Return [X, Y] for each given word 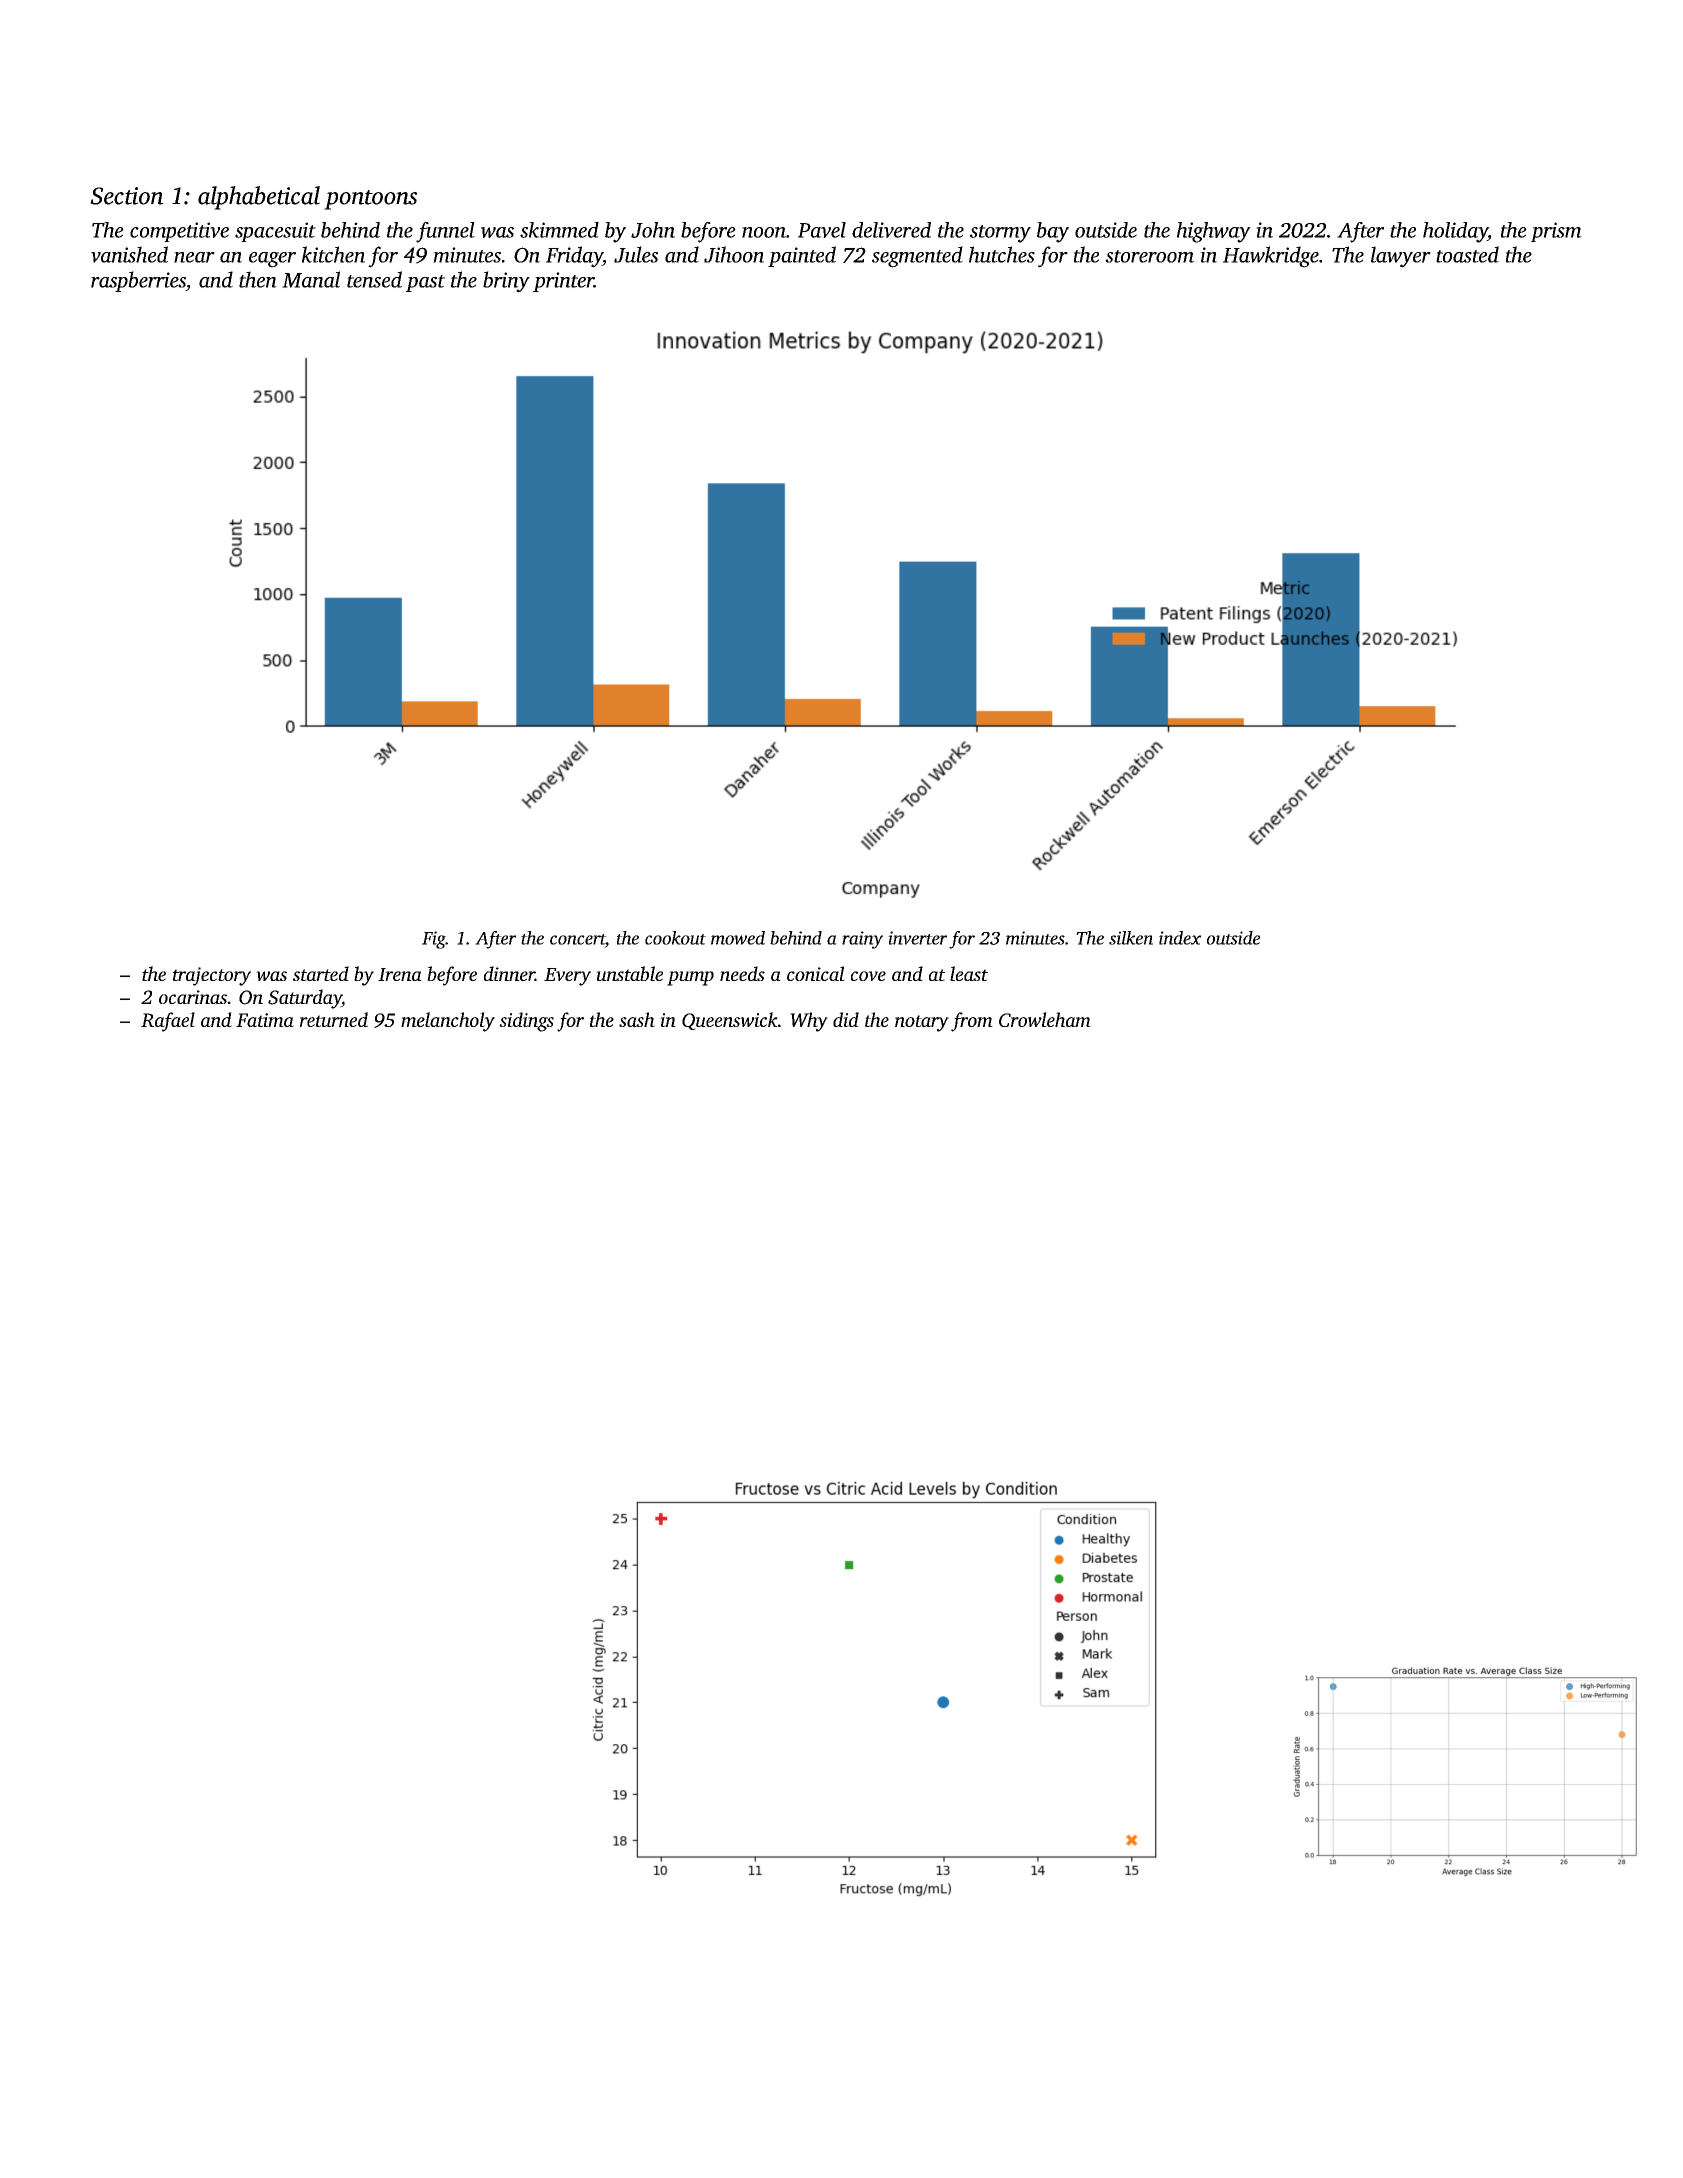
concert [577, 939]
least [969, 973]
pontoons [370, 200]
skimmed [559, 230]
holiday [1455, 232]
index [1180, 938]
